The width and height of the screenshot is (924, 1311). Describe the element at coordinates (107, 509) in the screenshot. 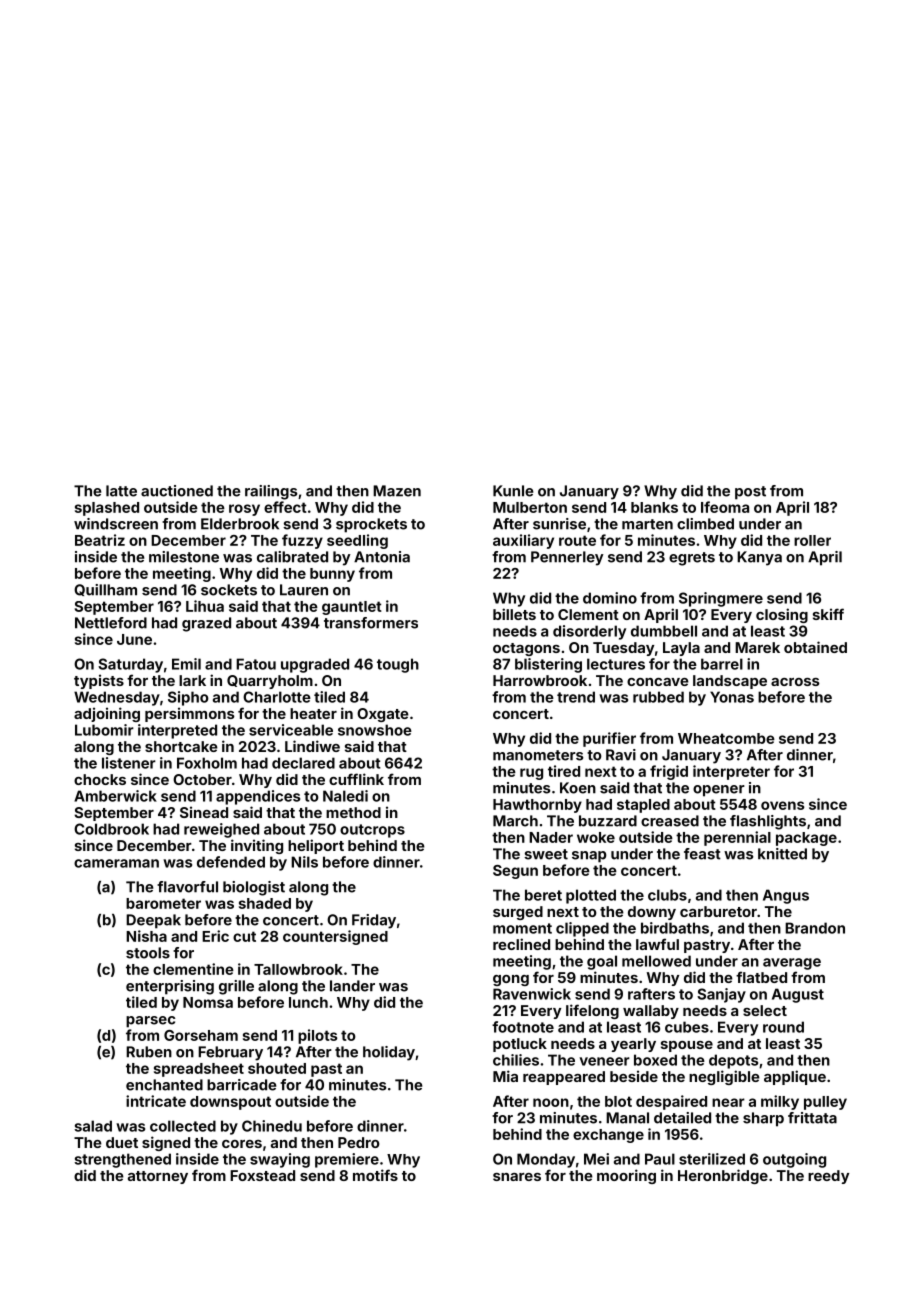

I see `splashed` at that location.
